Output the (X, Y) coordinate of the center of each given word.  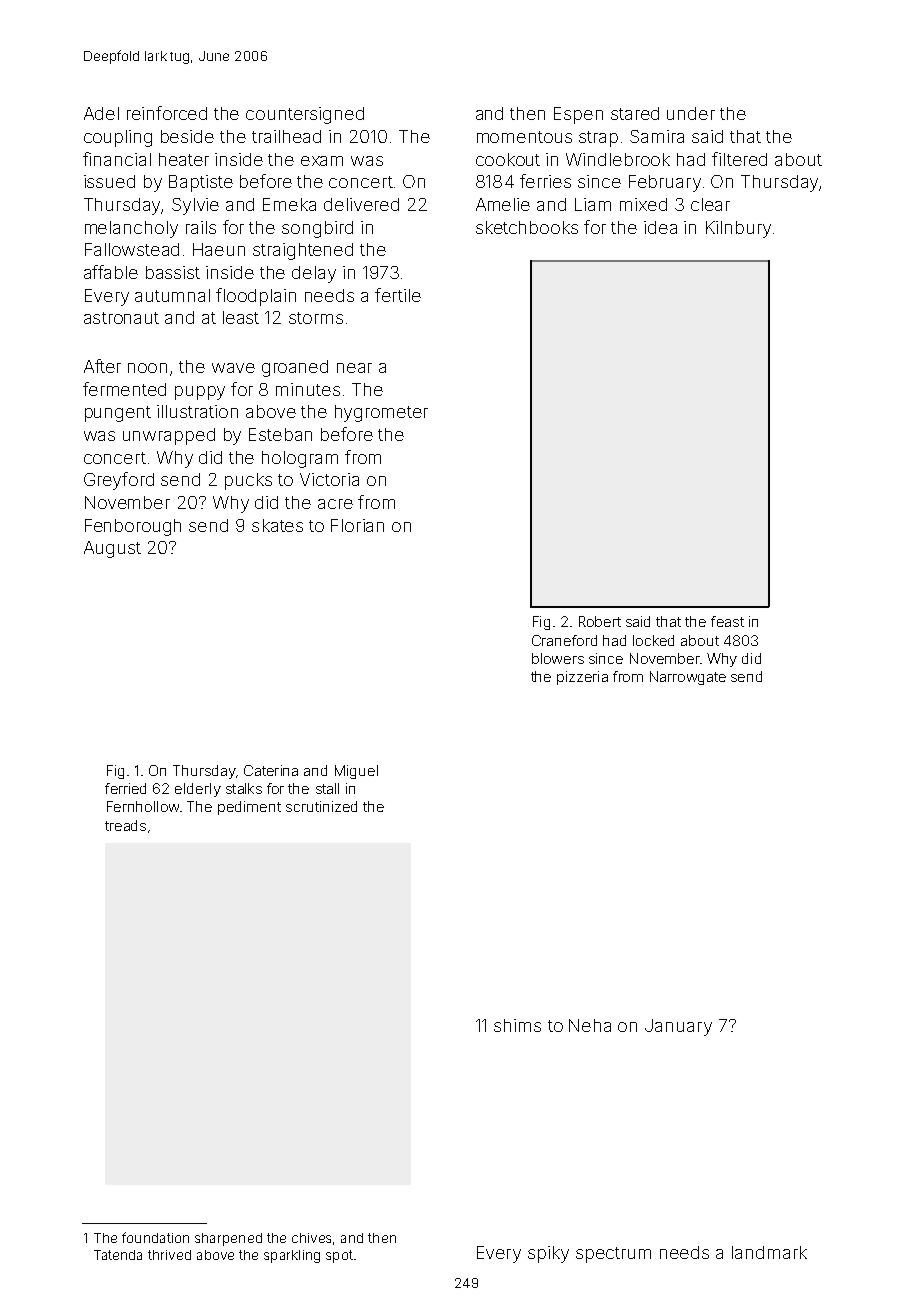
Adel (101, 113)
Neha (590, 1025)
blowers (558, 658)
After (102, 366)
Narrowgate (688, 678)
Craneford (564, 640)
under (691, 113)
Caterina (271, 770)
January (678, 1027)
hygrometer (381, 413)
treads (125, 825)
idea (660, 227)
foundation (155, 1237)
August (112, 549)
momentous (524, 137)
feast (727, 621)
